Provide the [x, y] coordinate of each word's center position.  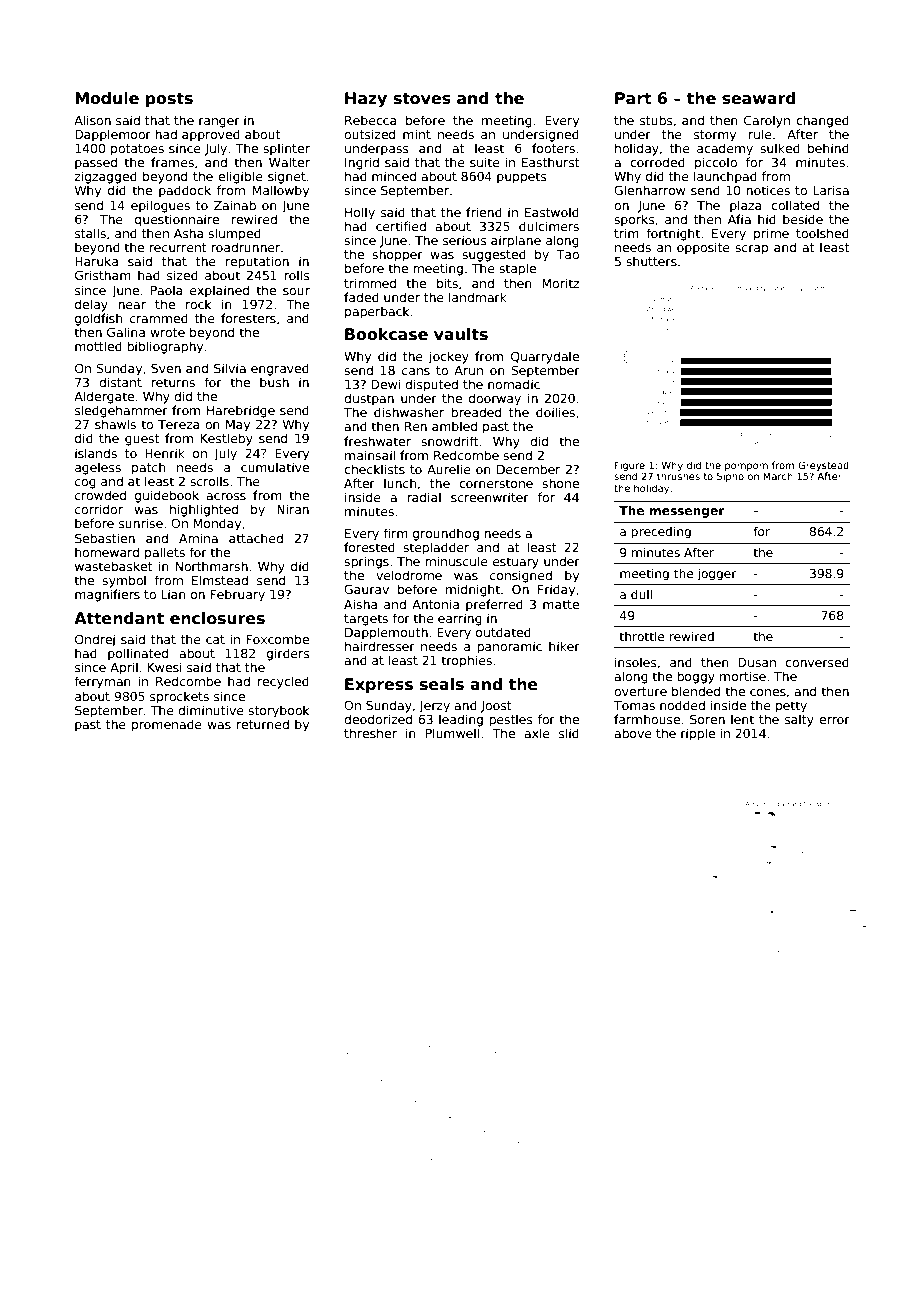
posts [169, 100]
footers [553, 148]
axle [537, 733]
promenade [167, 725]
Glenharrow [649, 190]
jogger [717, 574]
